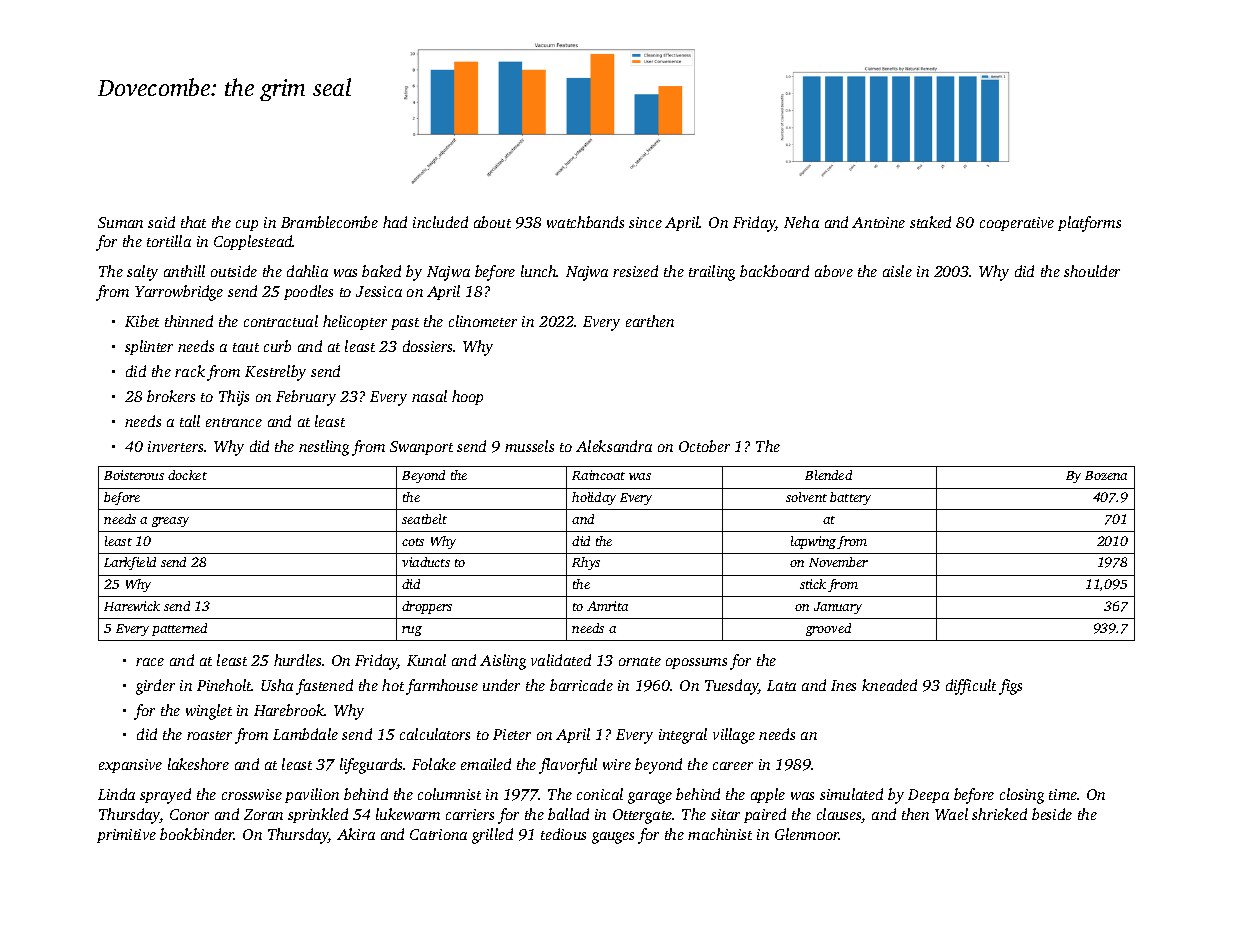 This screenshot has width=1233, height=952. Describe the element at coordinates (189, 321) in the screenshot. I see `thinned` at that location.
